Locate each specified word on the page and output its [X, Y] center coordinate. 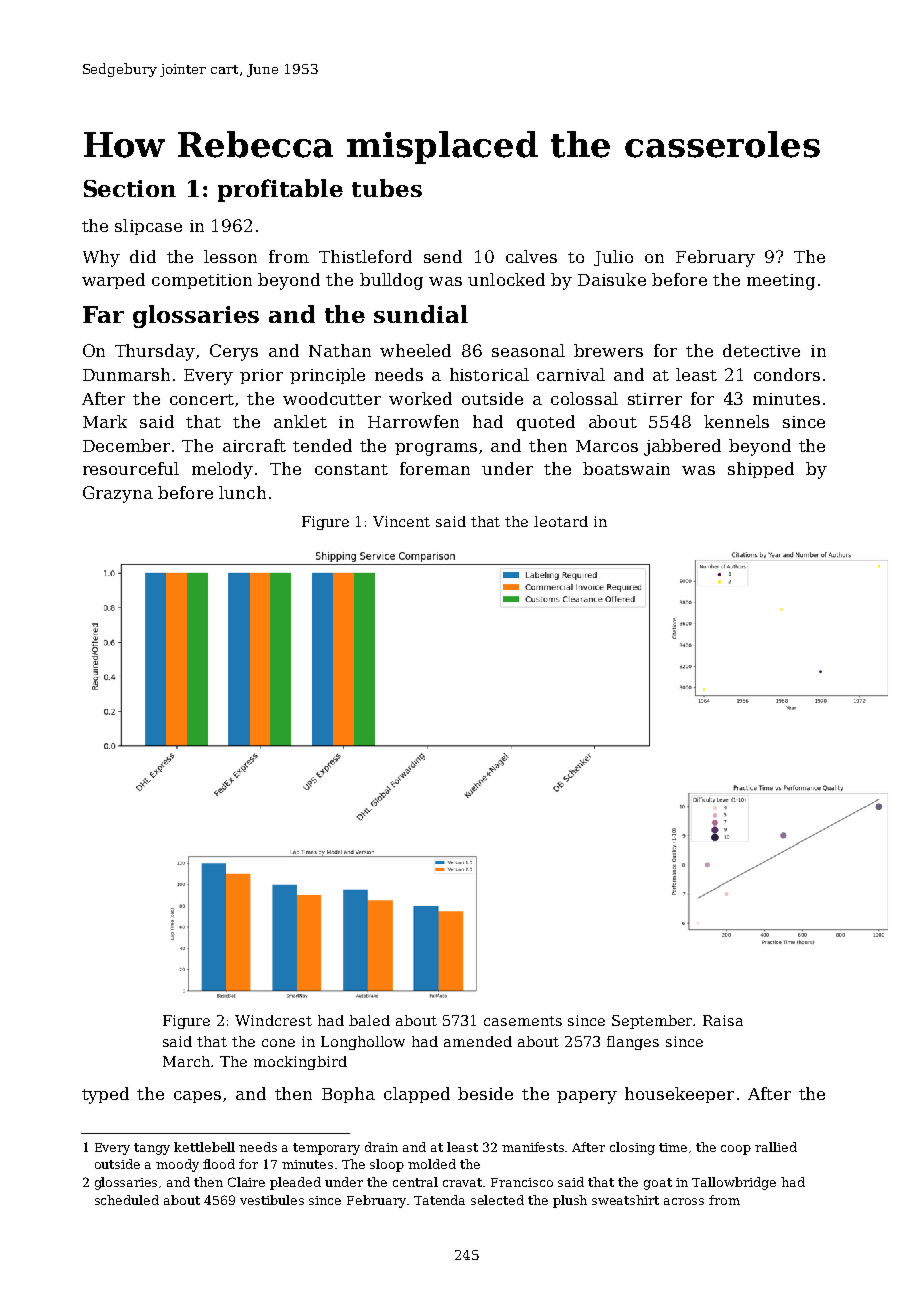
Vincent [401, 521]
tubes [387, 188]
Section [130, 188]
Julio [613, 258]
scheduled [127, 1200]
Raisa [723, 1020]
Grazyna [118, 494]
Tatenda [439, 1200]
